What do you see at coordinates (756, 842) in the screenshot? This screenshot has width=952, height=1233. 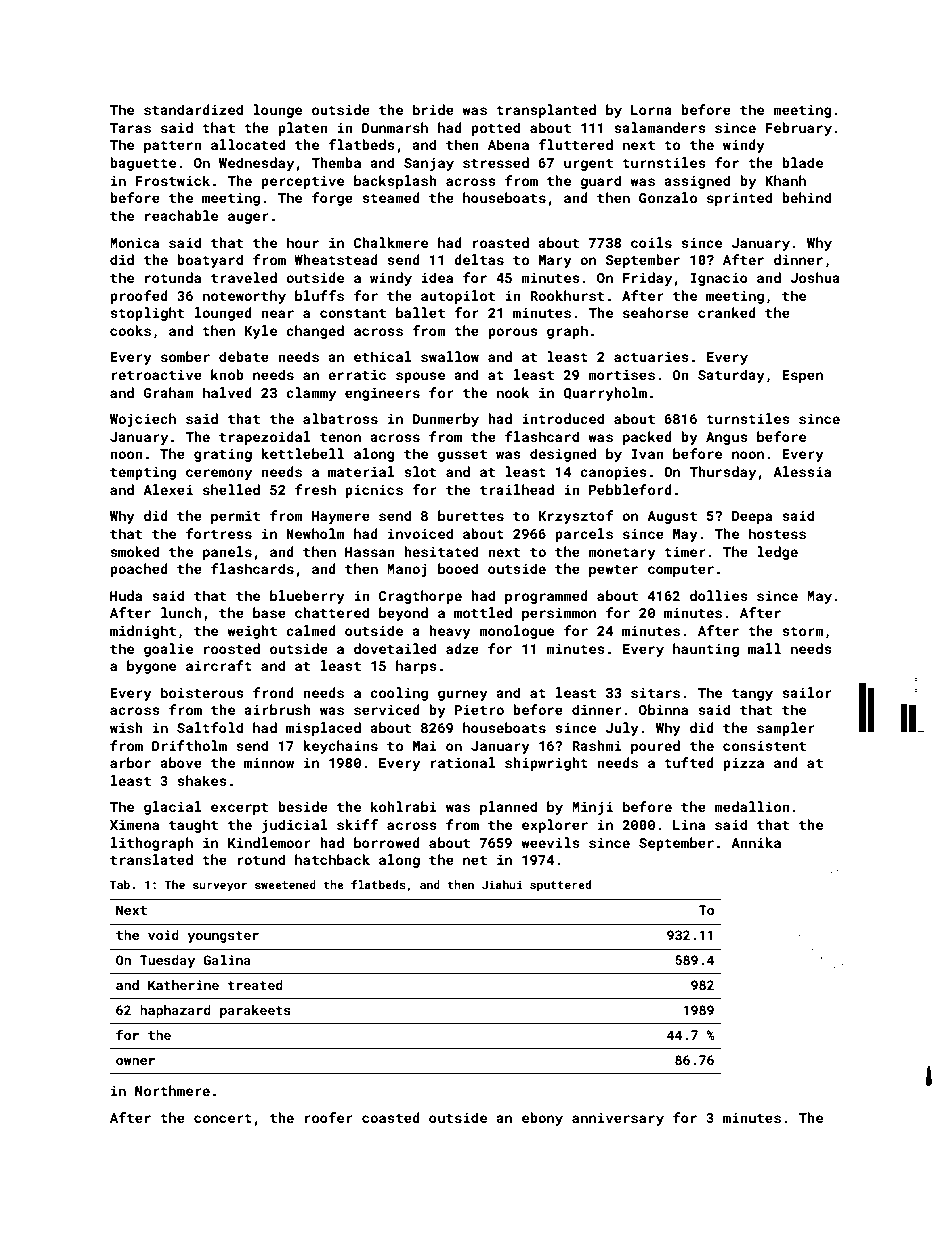 I see `Annika` at bounding box center [756, 842].
